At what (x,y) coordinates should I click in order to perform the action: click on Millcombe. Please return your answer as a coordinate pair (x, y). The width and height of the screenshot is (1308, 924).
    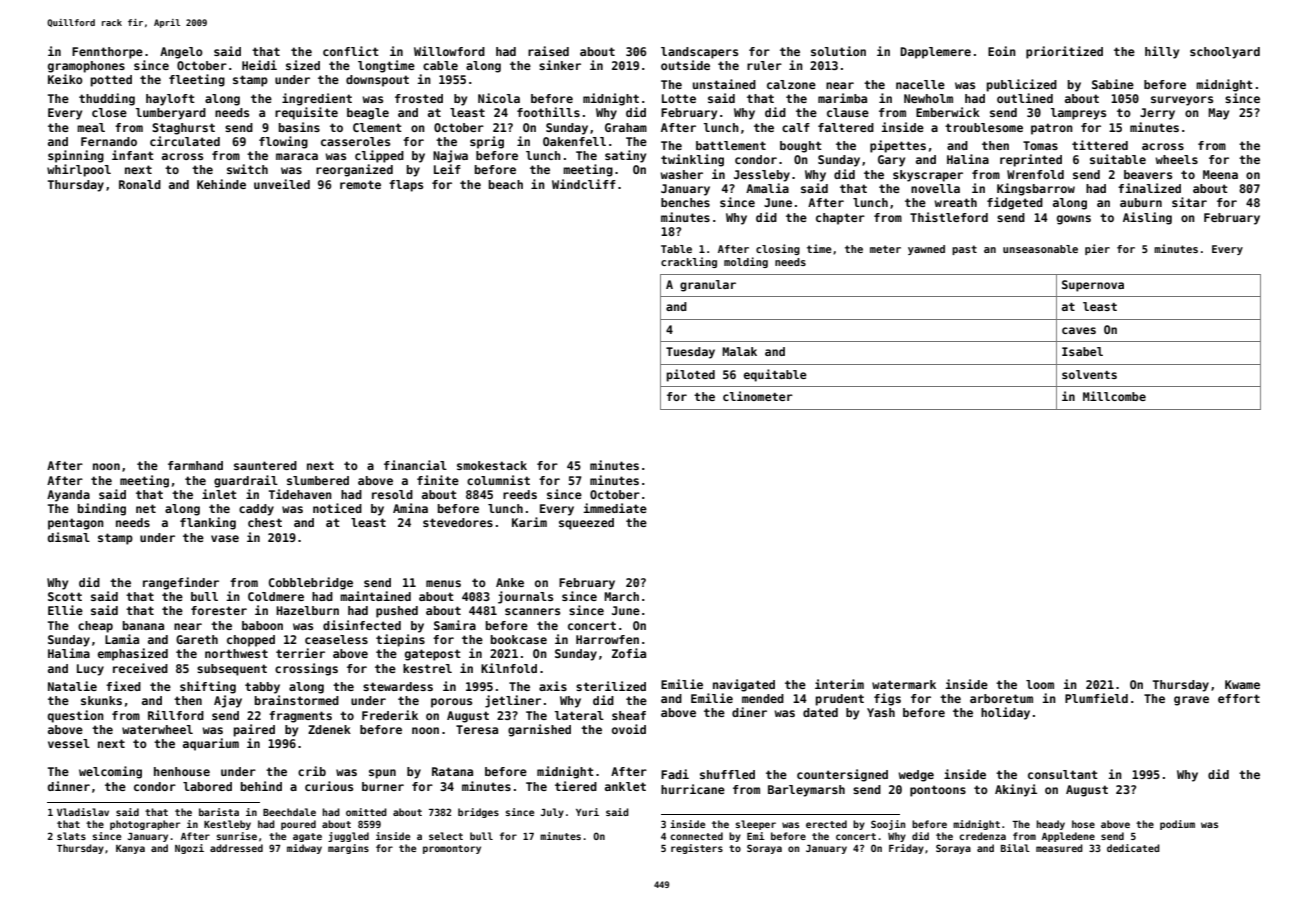
    Looking at the image, I should click on (1114, 396).
